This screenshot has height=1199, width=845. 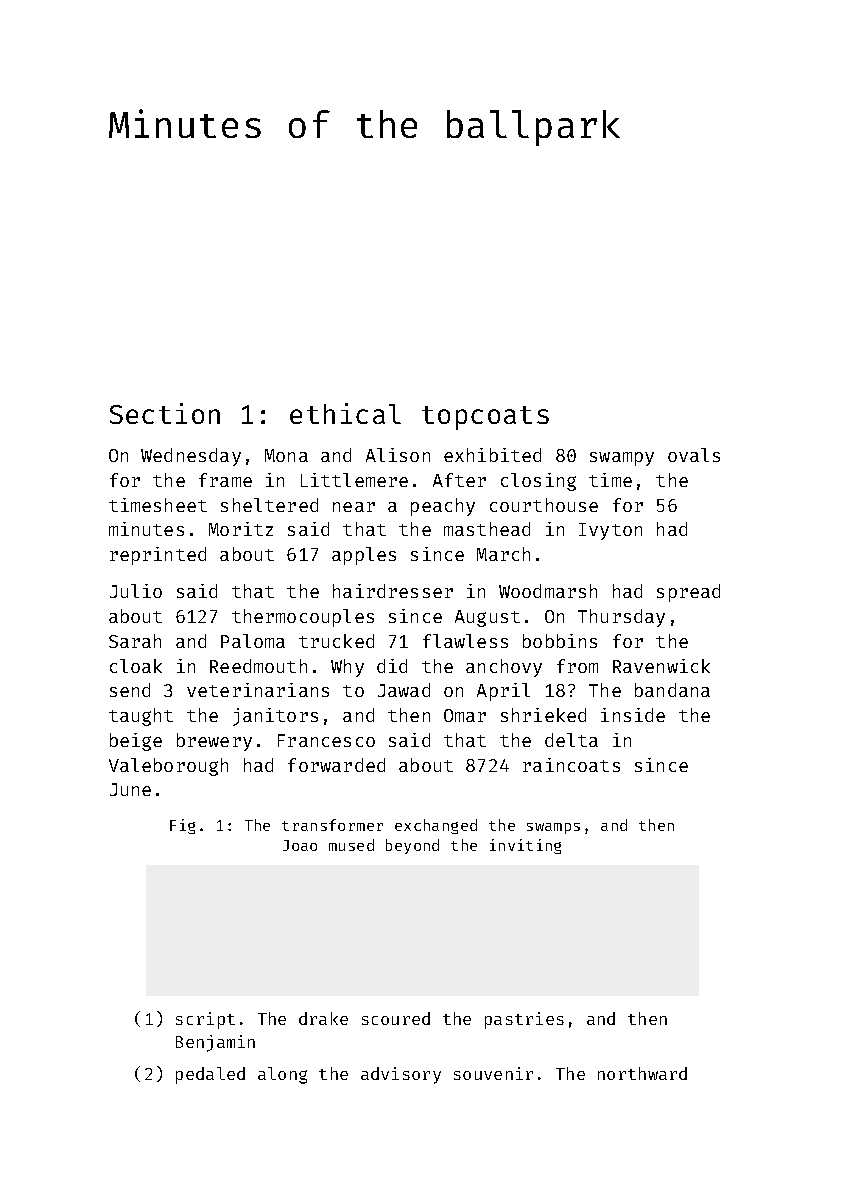 I want to click on advisory, so click(x=401, y=1075).
